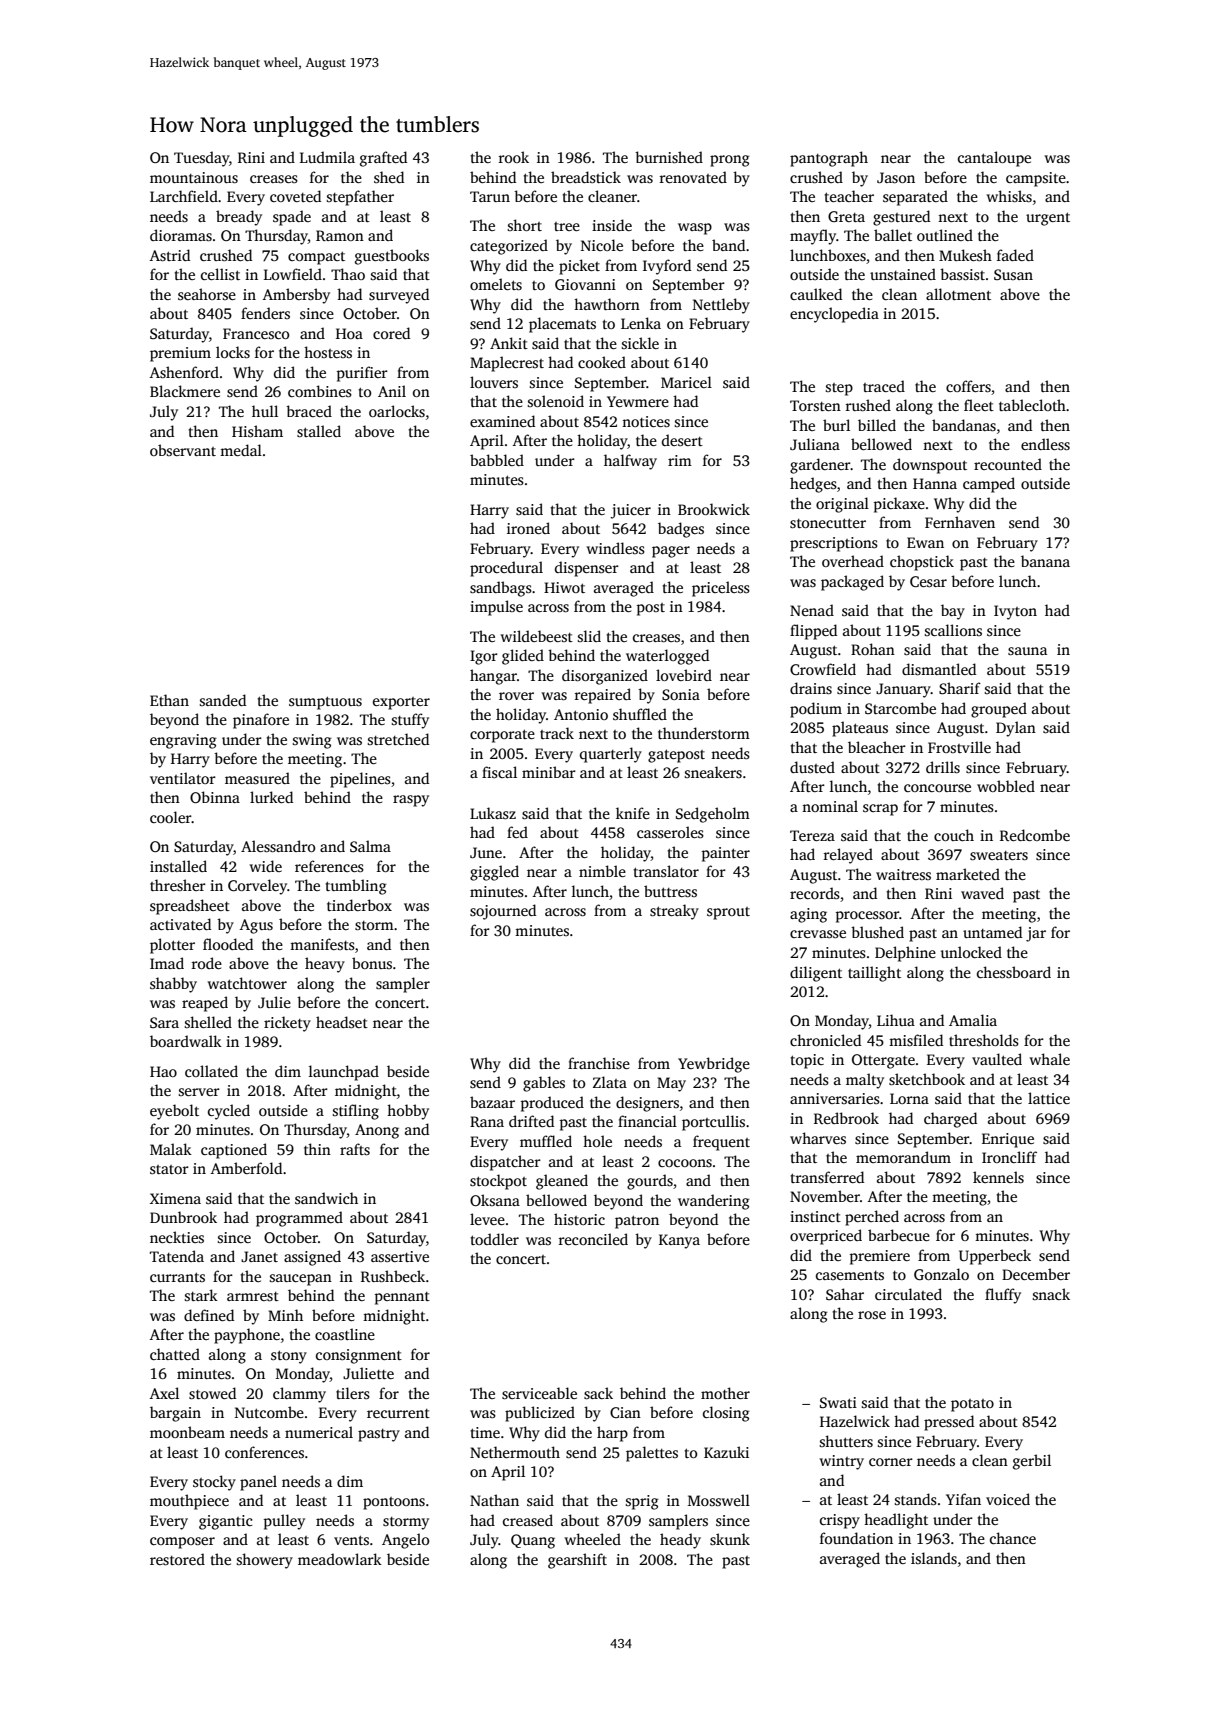 This image has width=1220, height=1726. What do you see at coordinates (1049, 1098) in the image?
I see `lattice` at bounding box center [1049, 1098].
